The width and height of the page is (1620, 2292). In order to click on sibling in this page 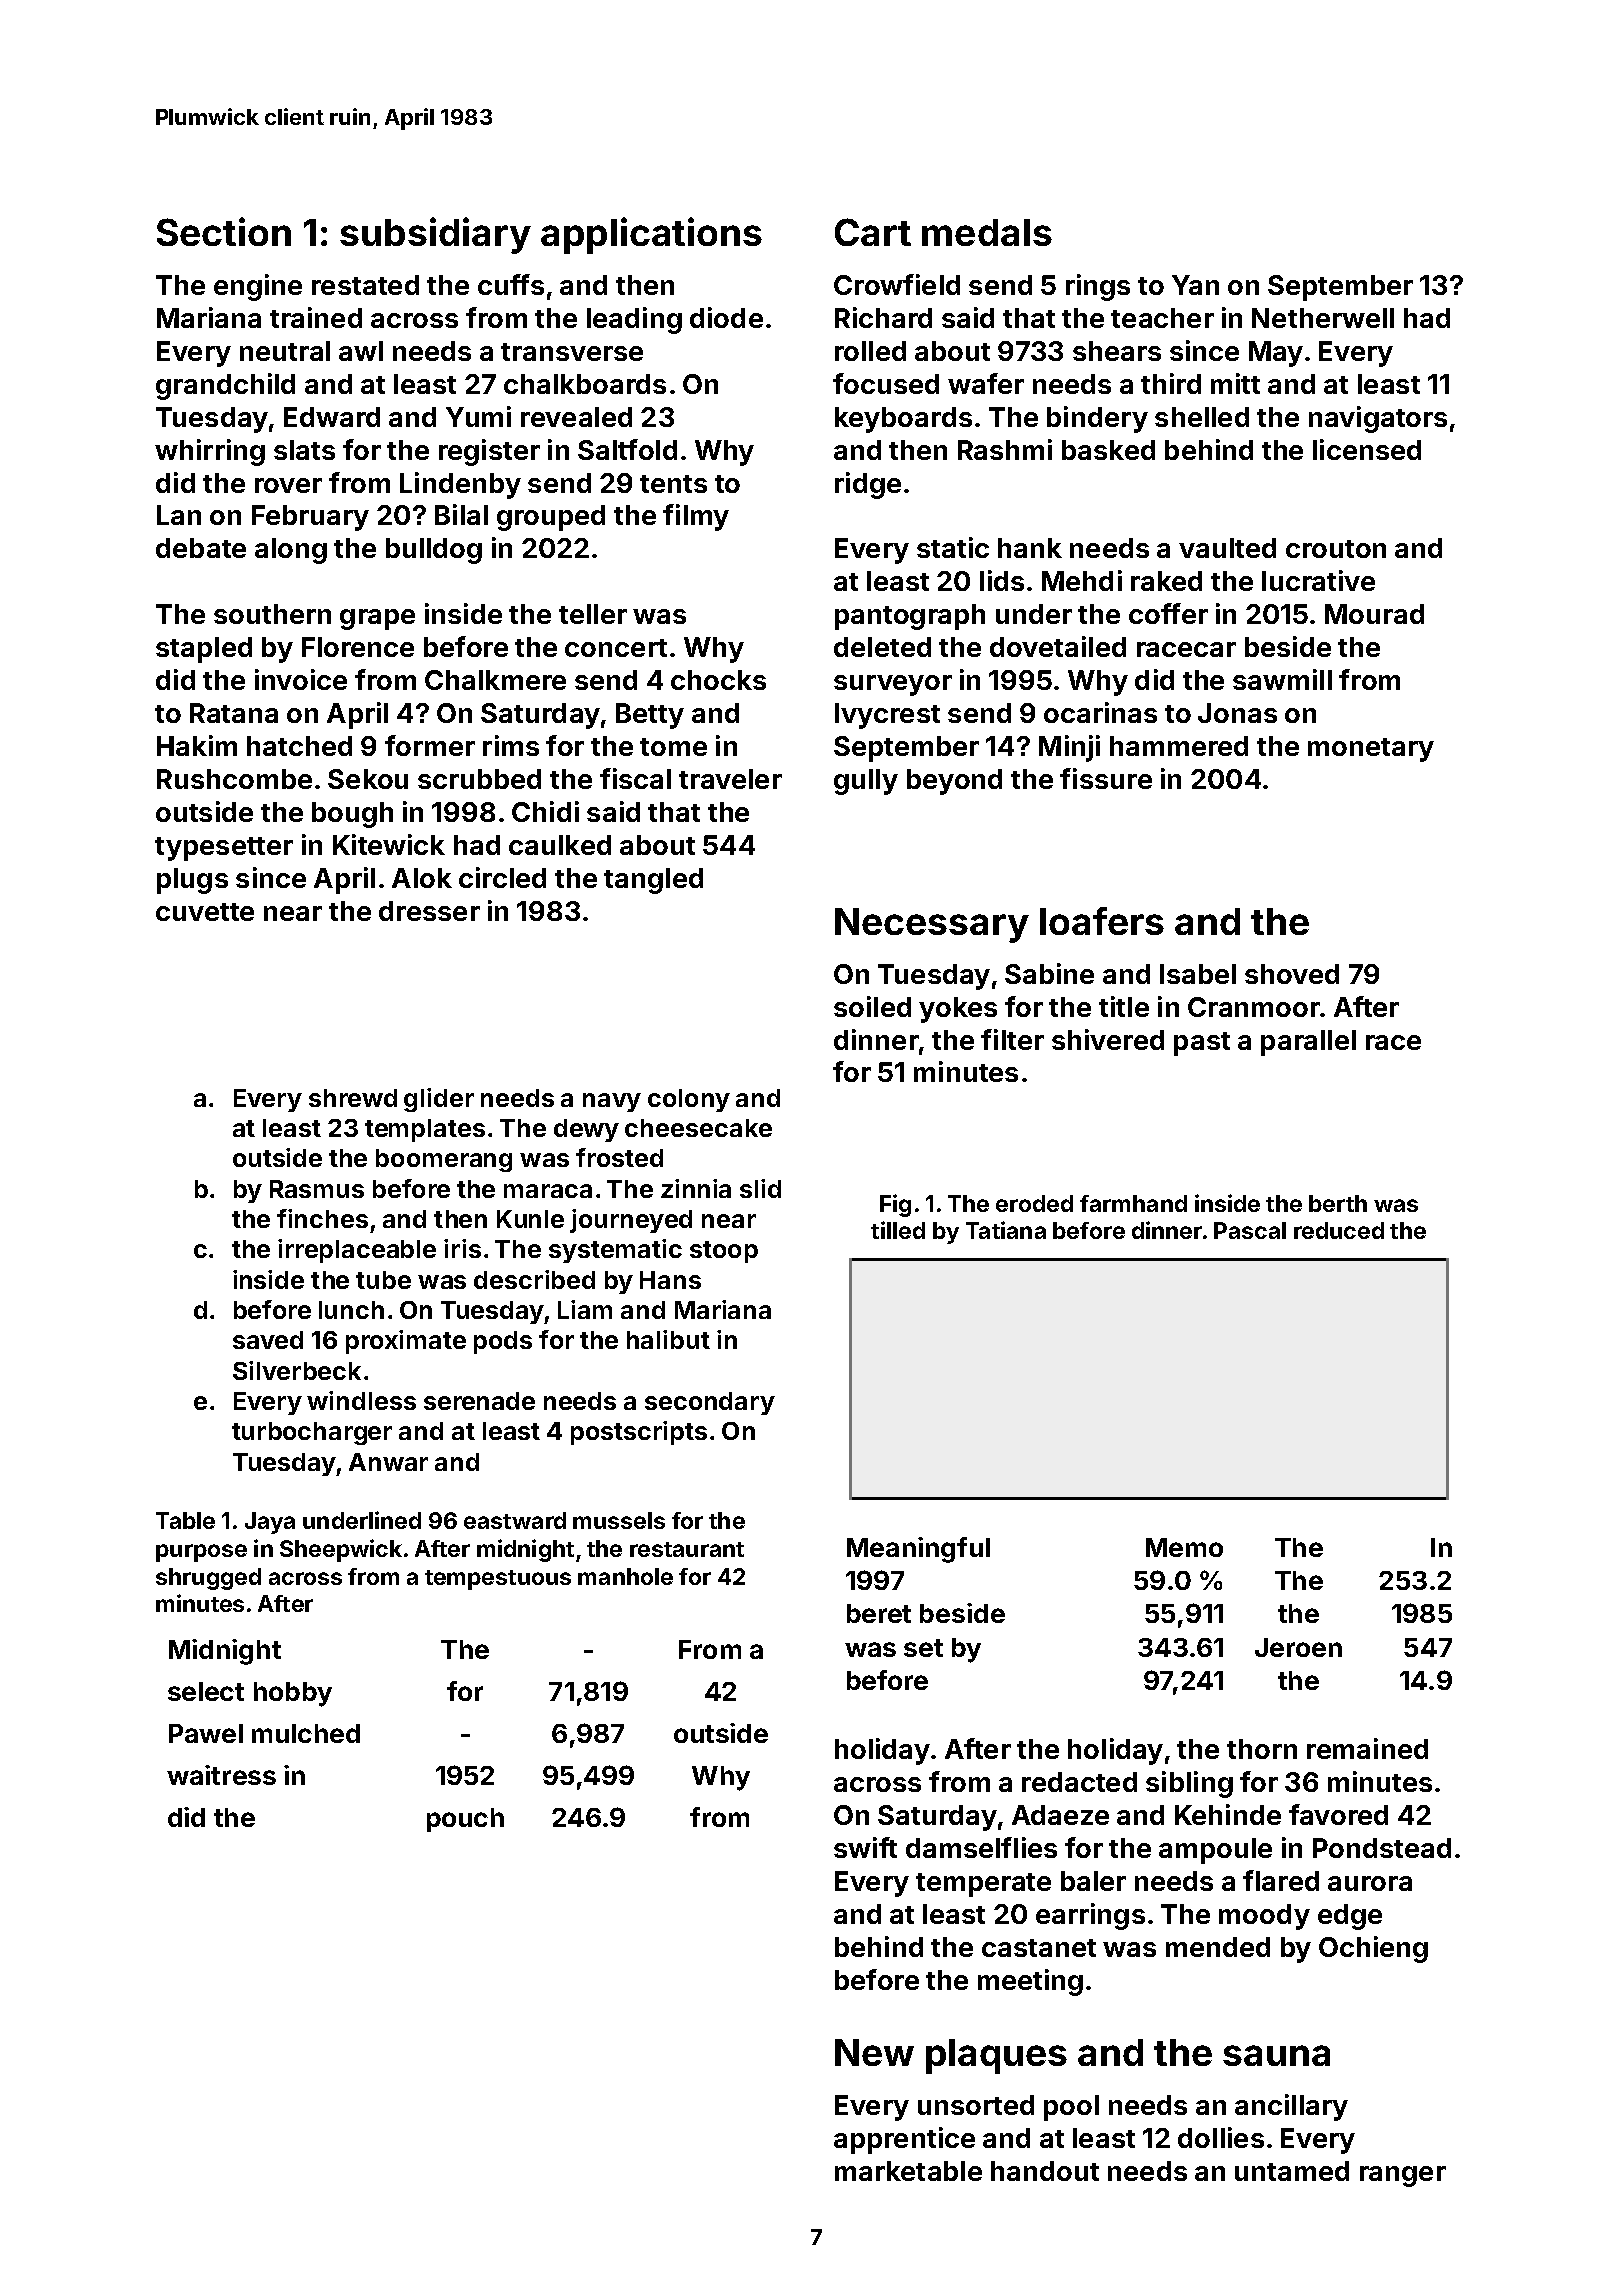, I will do `click(1189, 1784)`.
